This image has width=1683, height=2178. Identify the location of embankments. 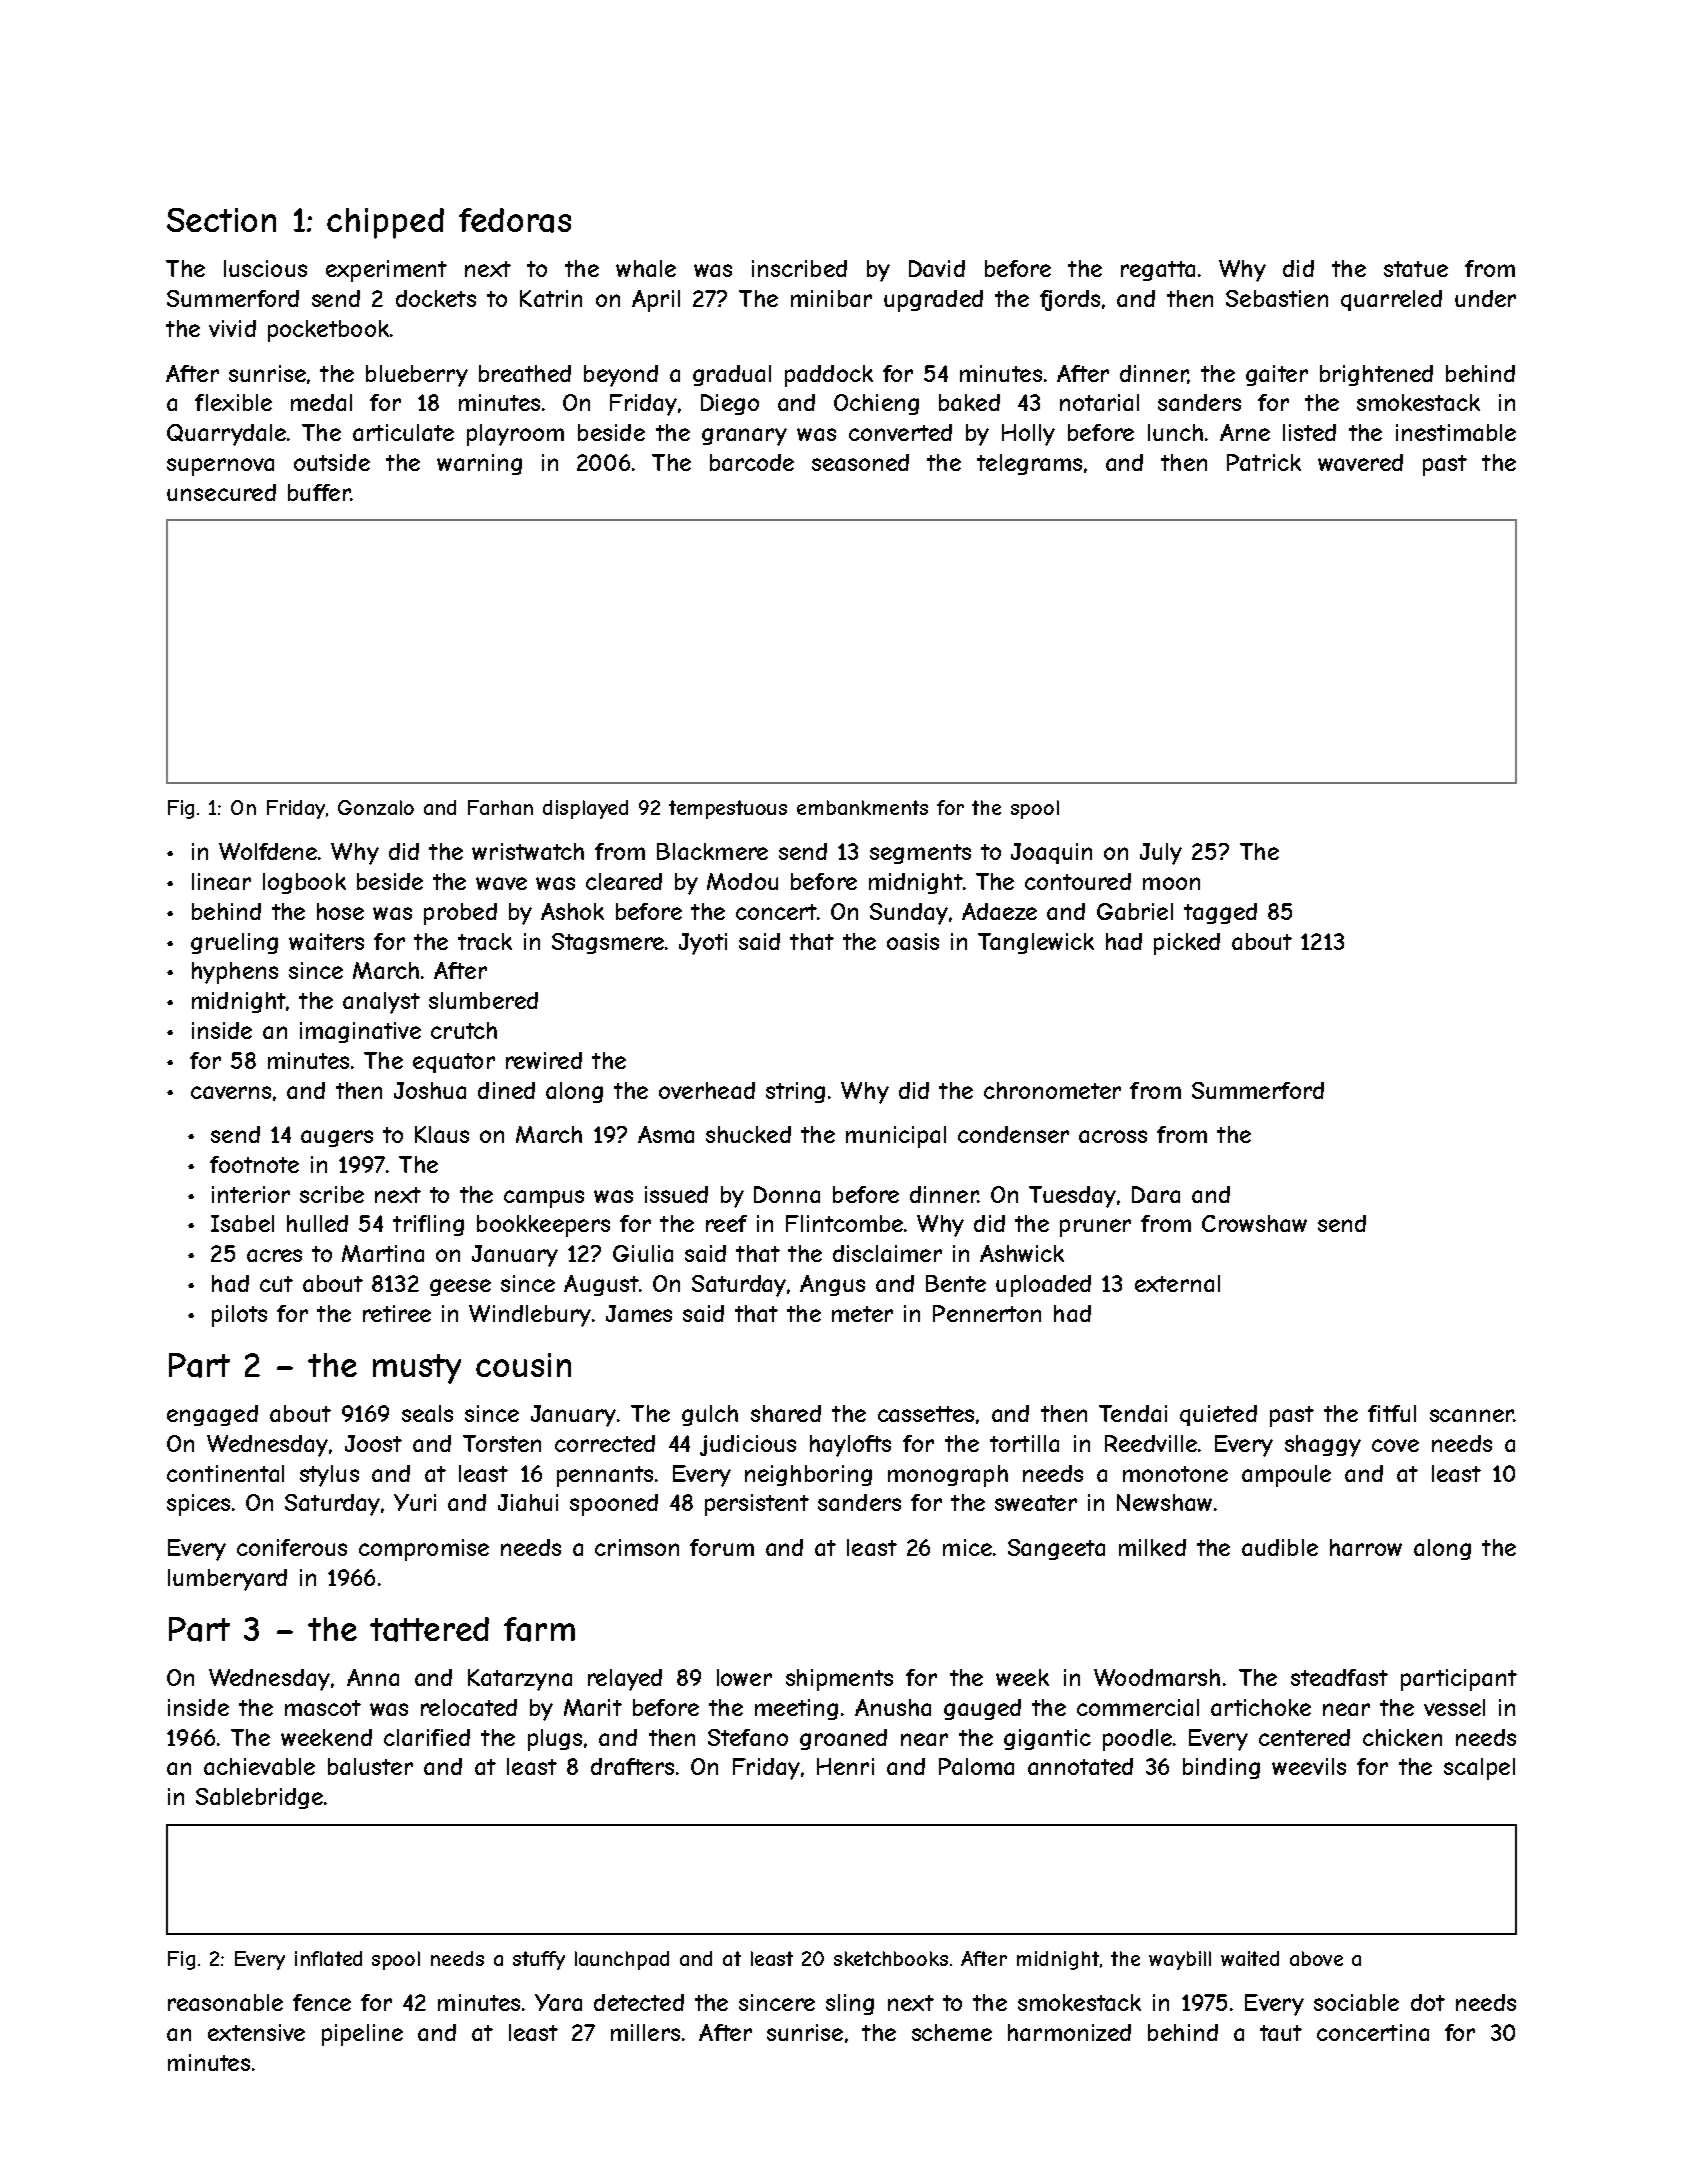
(862, 807).
